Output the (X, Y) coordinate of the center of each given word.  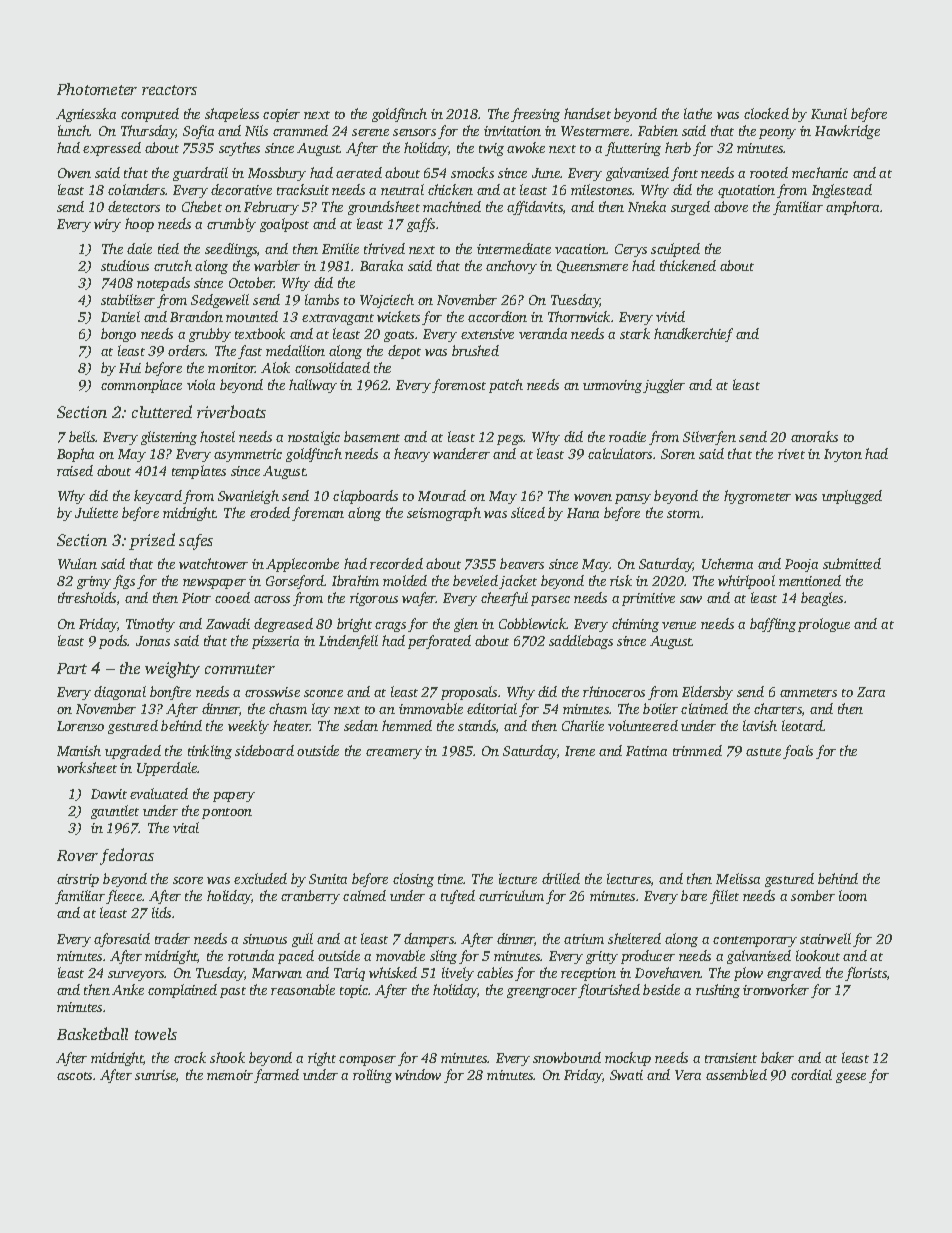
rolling (372, 1076)
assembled (736, 1074)
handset (587, 113)
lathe (698, 113)
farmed (276, 1076)
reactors (169, 90)
